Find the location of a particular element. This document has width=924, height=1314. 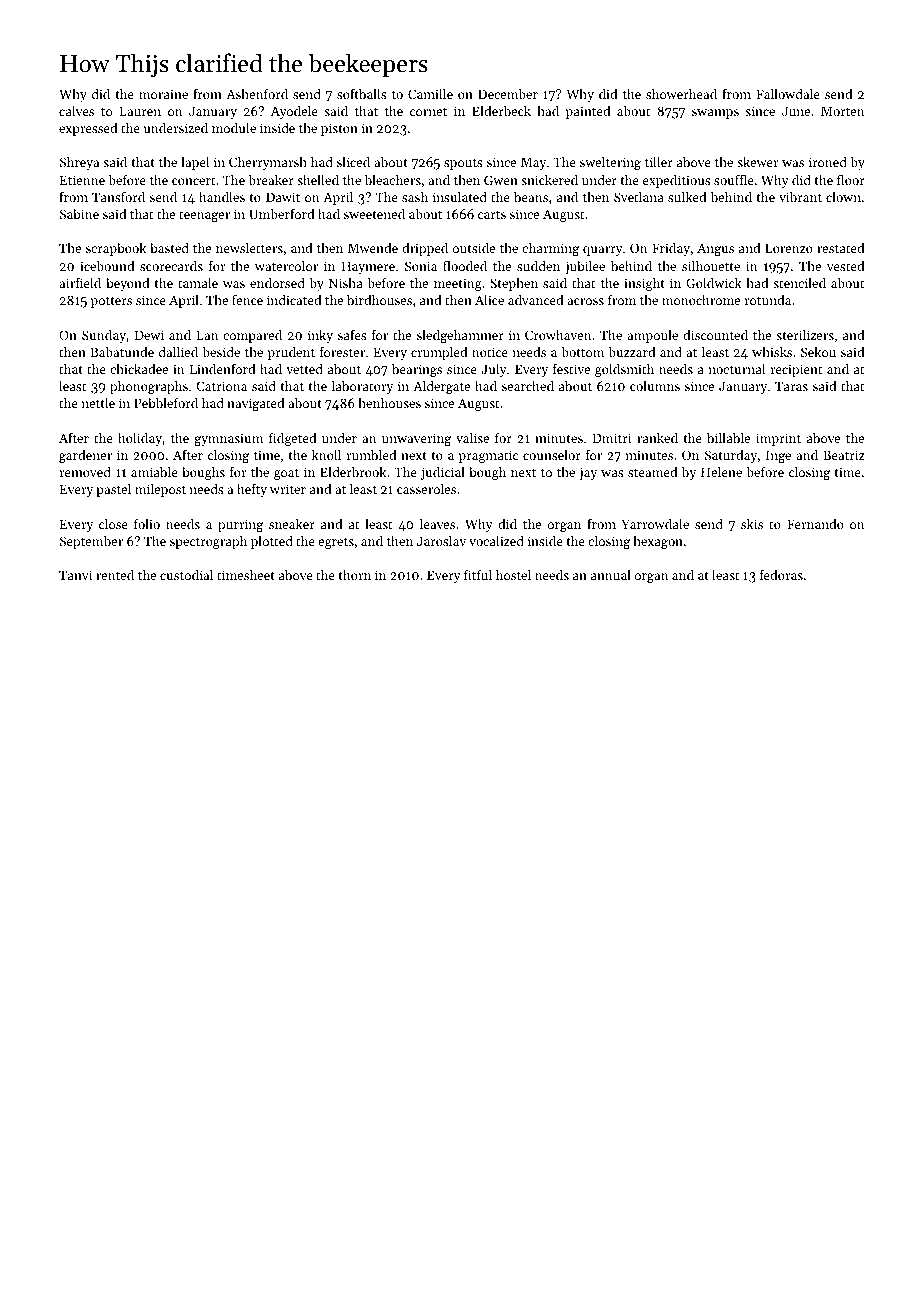

Camille is located at coordinates (430, 94).
